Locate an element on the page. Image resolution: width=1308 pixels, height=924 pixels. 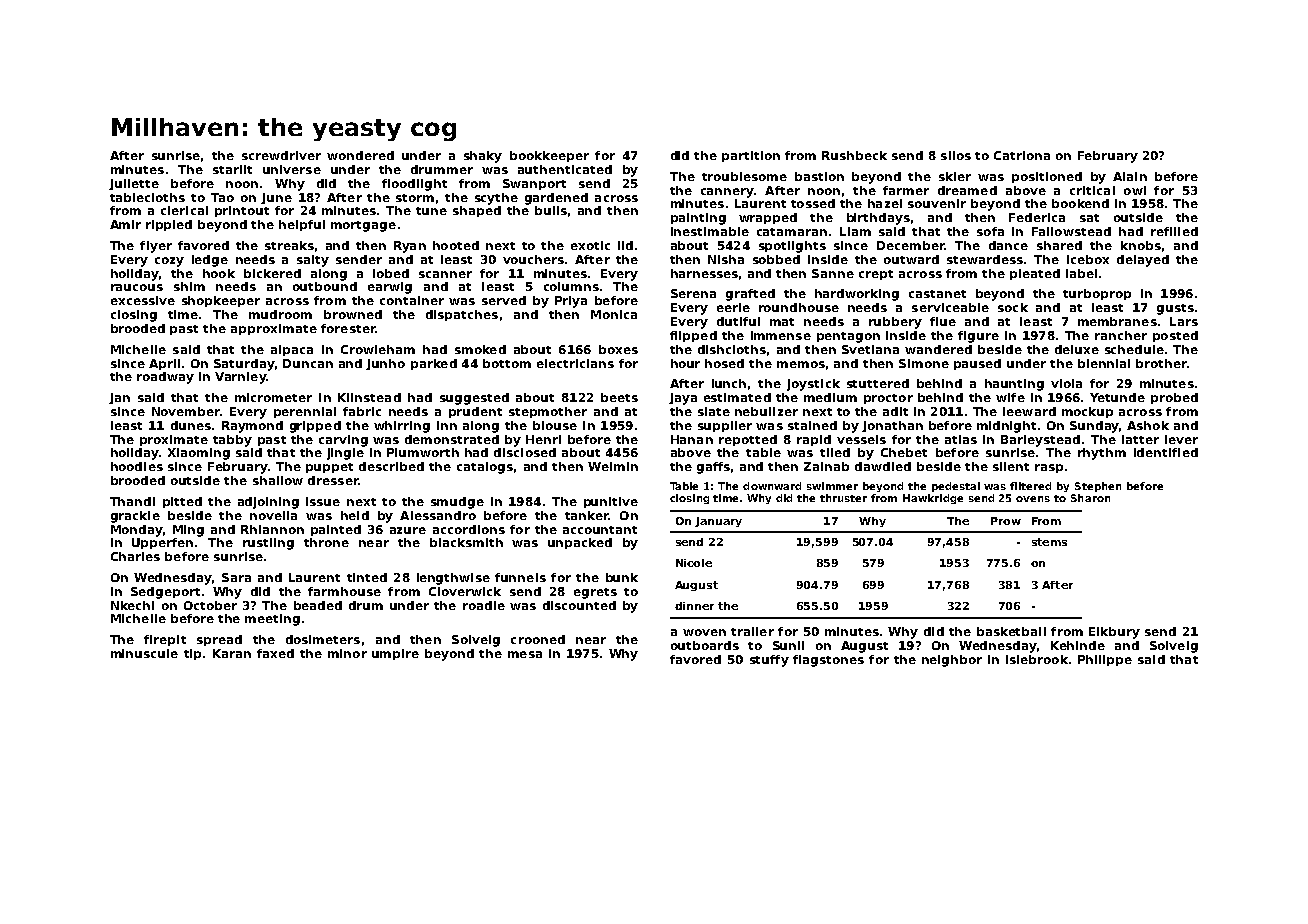
Nisha is located at coordinates (726, 259).
